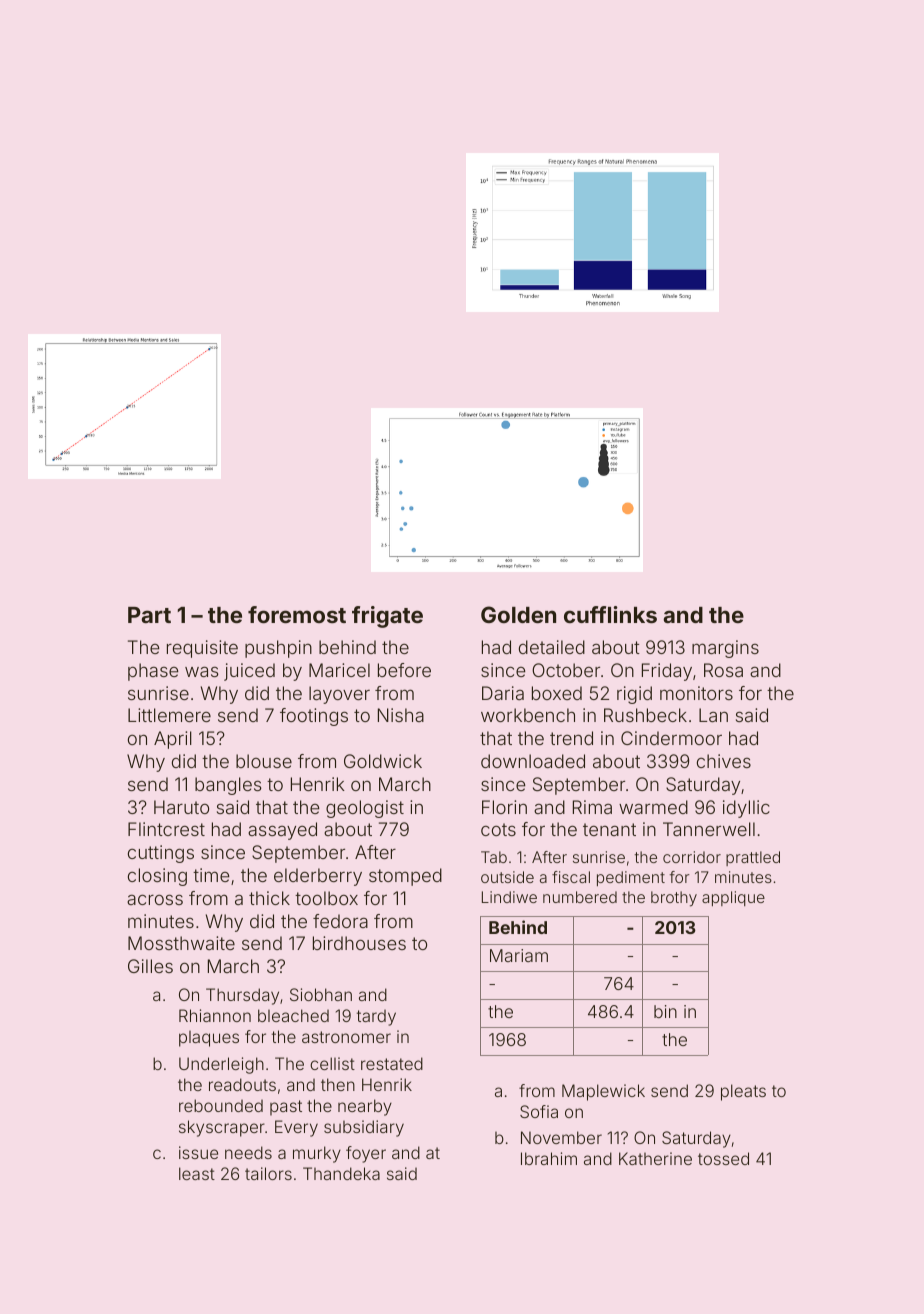 The width and height of the screenshot is (924, 1314). I want to click on restated, so click(392, 1063).
